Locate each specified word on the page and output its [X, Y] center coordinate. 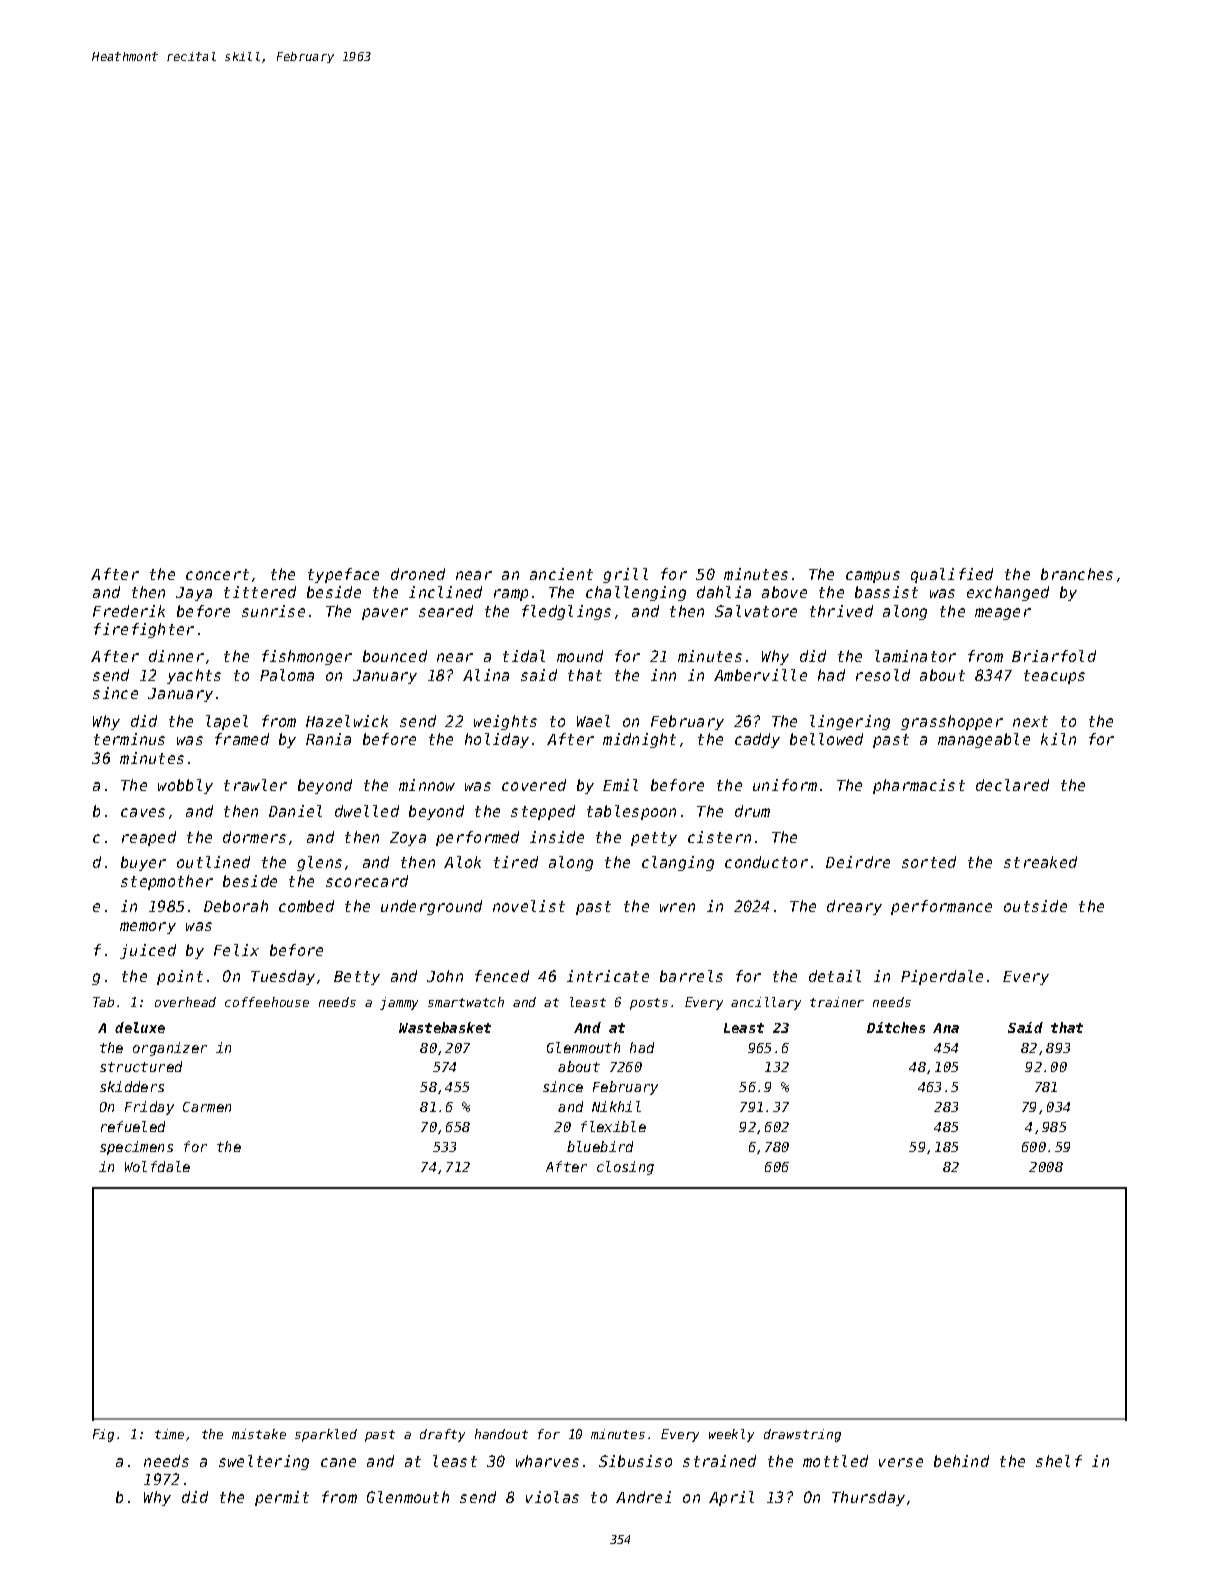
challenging [636, 593]
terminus [129, 739]
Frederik [129, 611]
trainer [837, 1002]
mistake [259, 1434]
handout [501, 1434]
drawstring [802, 1435]
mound [580, 656]
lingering [850, 722]
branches [1077, 574]
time [169, 1434]
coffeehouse [267, 1002]
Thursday [868, 1498]
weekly [731, 1435]
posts [649, 1004]
